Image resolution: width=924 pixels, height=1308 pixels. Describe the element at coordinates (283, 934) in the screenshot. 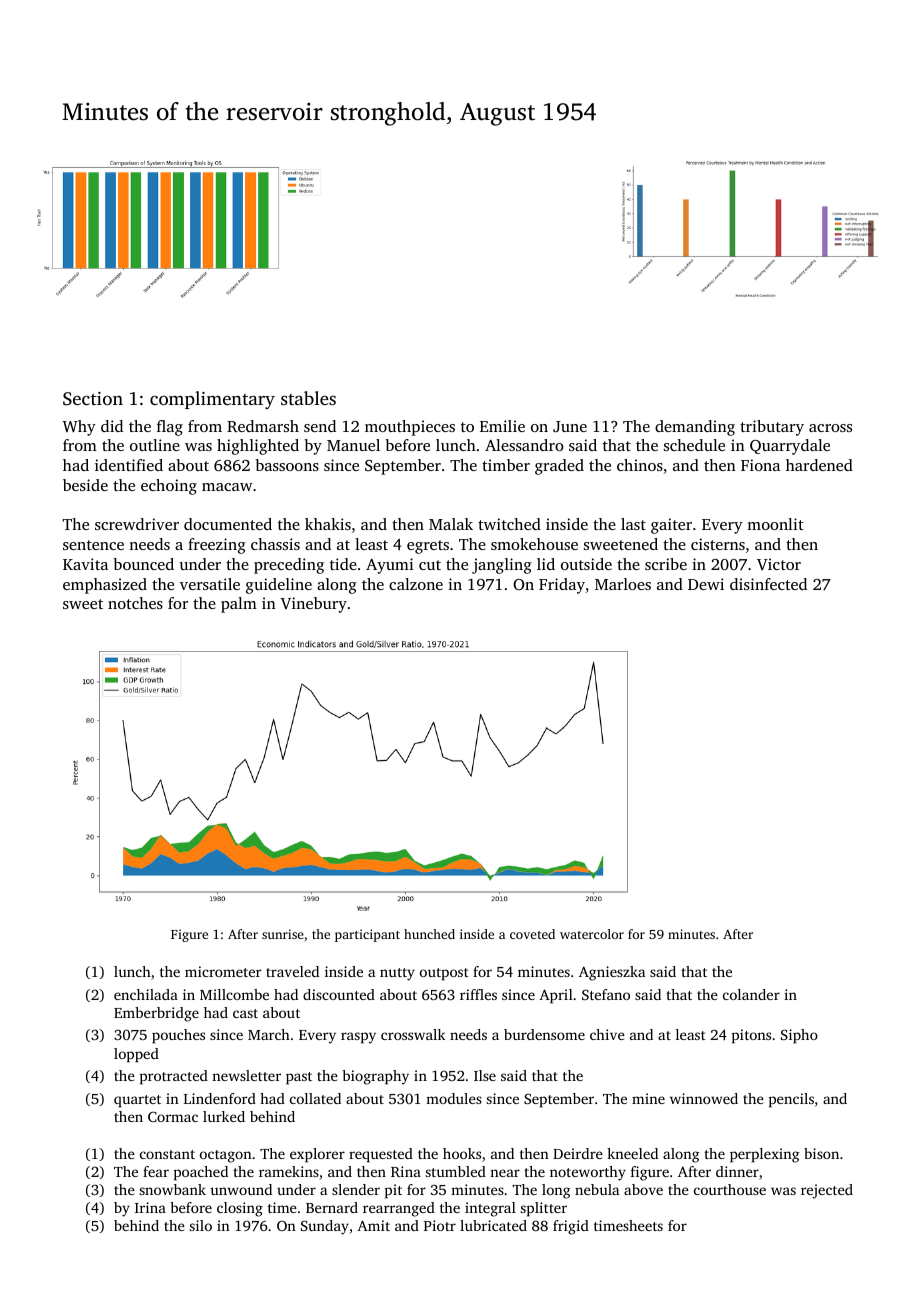

I see `sunrise` at that location.
